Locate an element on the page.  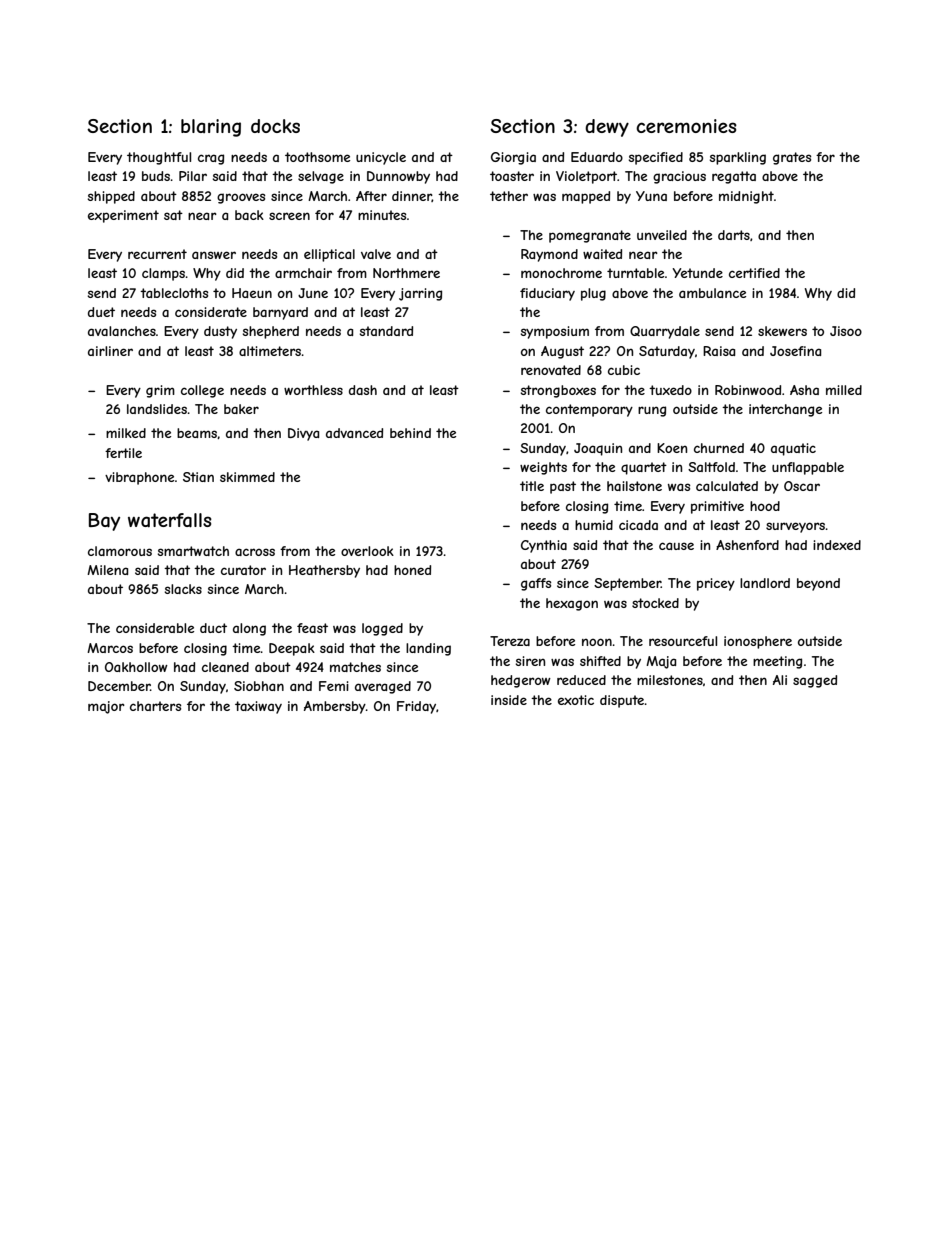
docks is located at coordinates (275, 126).
